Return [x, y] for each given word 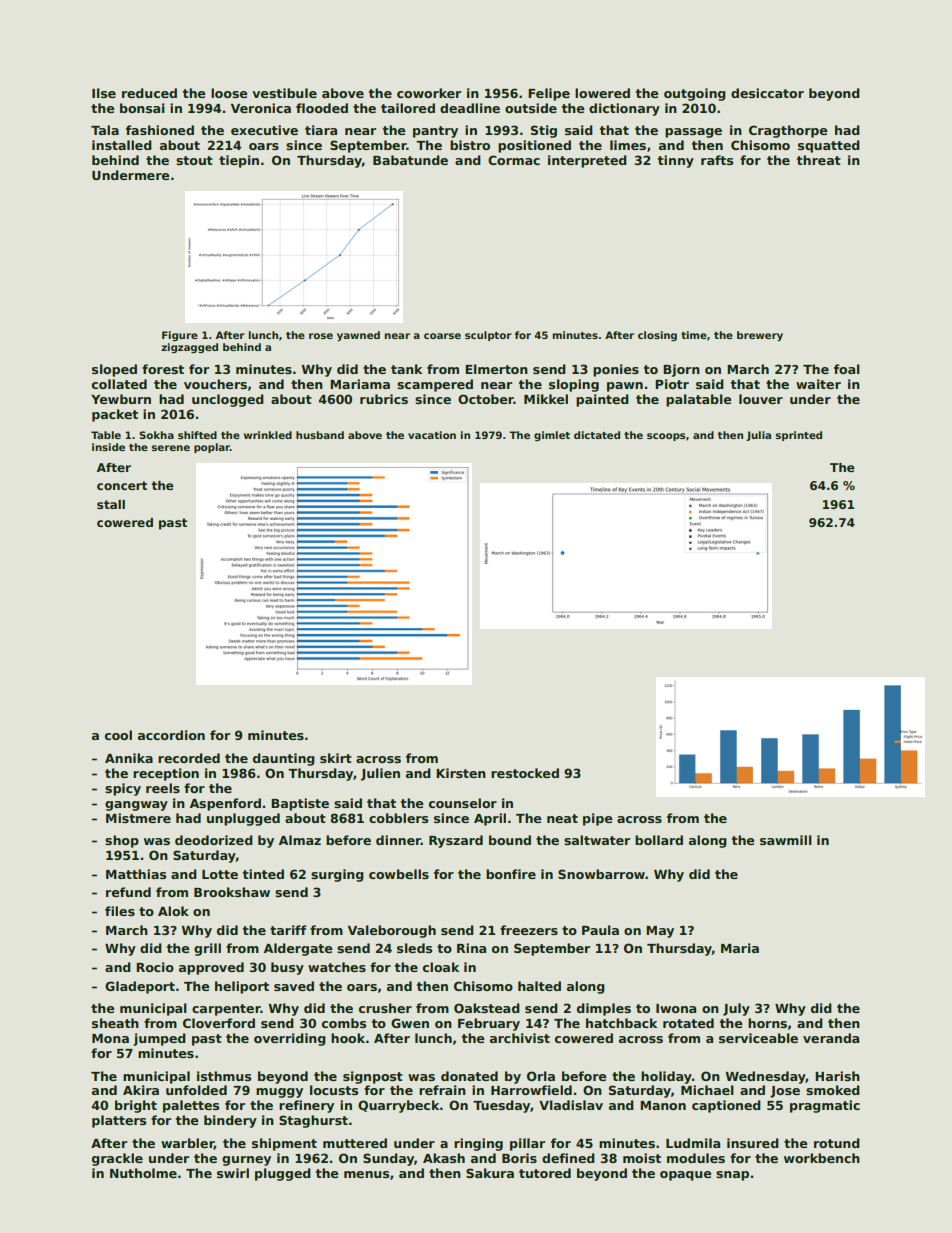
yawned [358, 336]
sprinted [799, 436]
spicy [123, 789]
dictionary [624, 109]
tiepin [239, 161]
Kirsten [461, 773]
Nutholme [143, 1173]
